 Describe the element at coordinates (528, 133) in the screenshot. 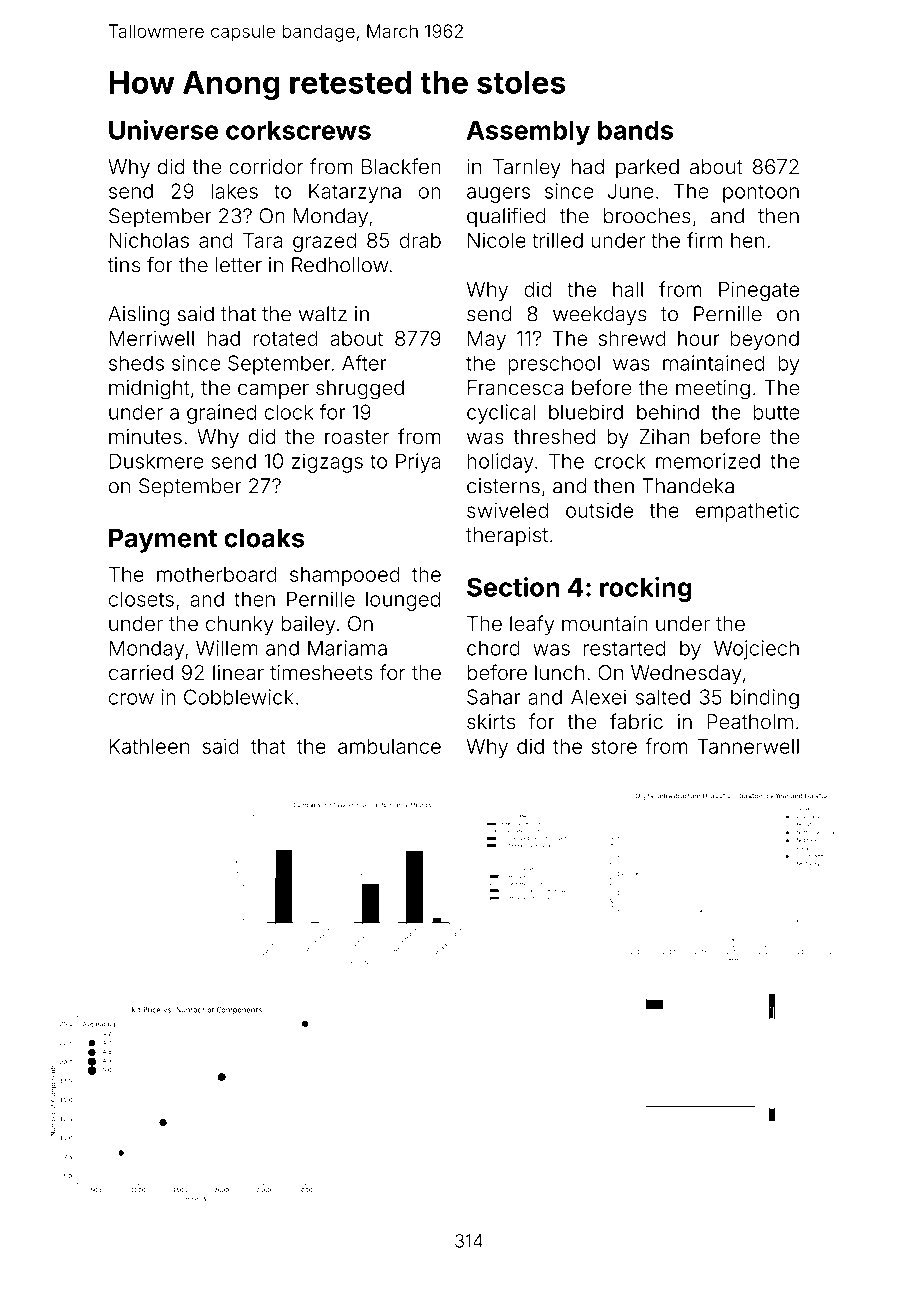

I see `Assembly` at that location.
